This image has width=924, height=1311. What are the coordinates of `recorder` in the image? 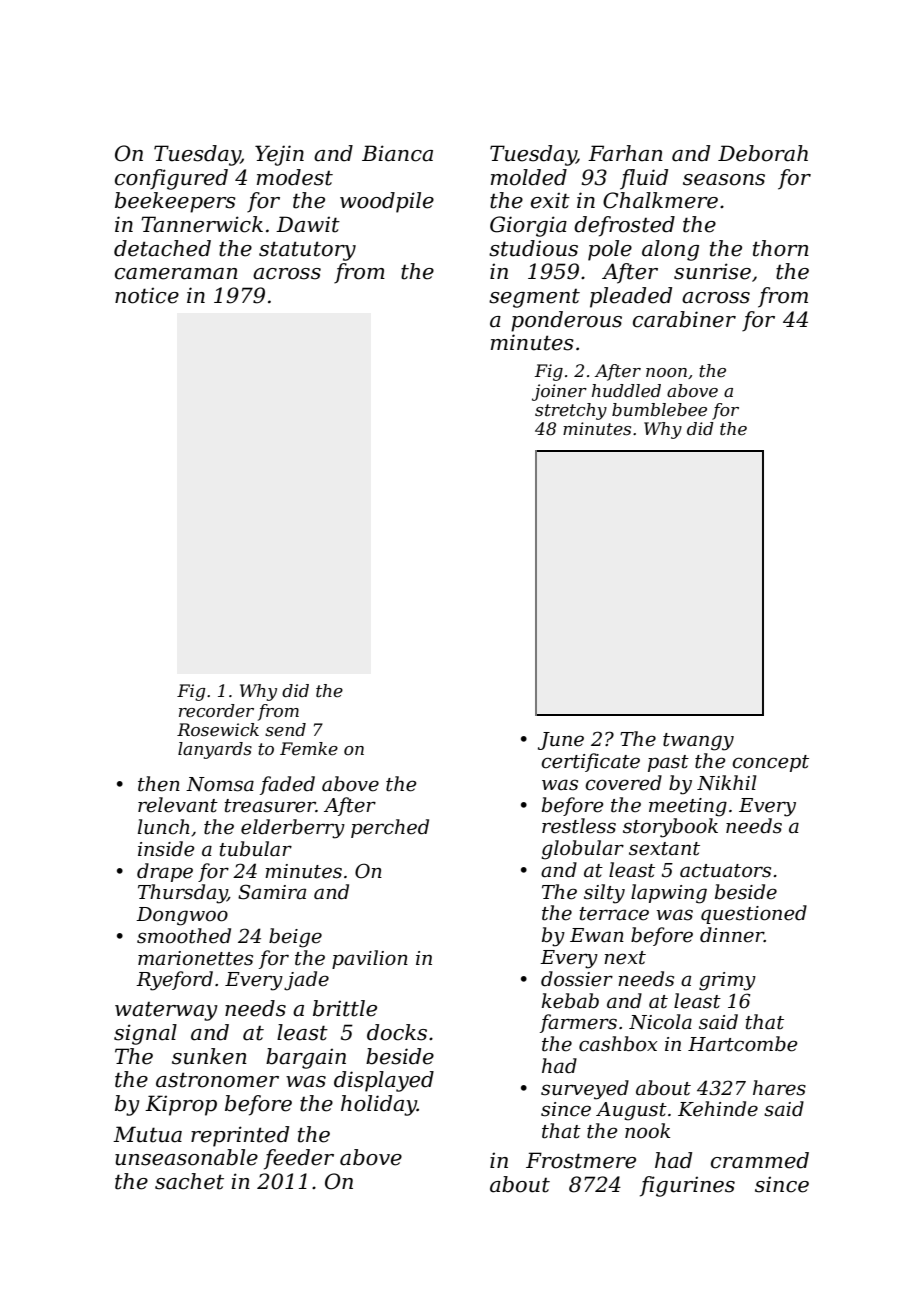 It's located at (216, 711).
